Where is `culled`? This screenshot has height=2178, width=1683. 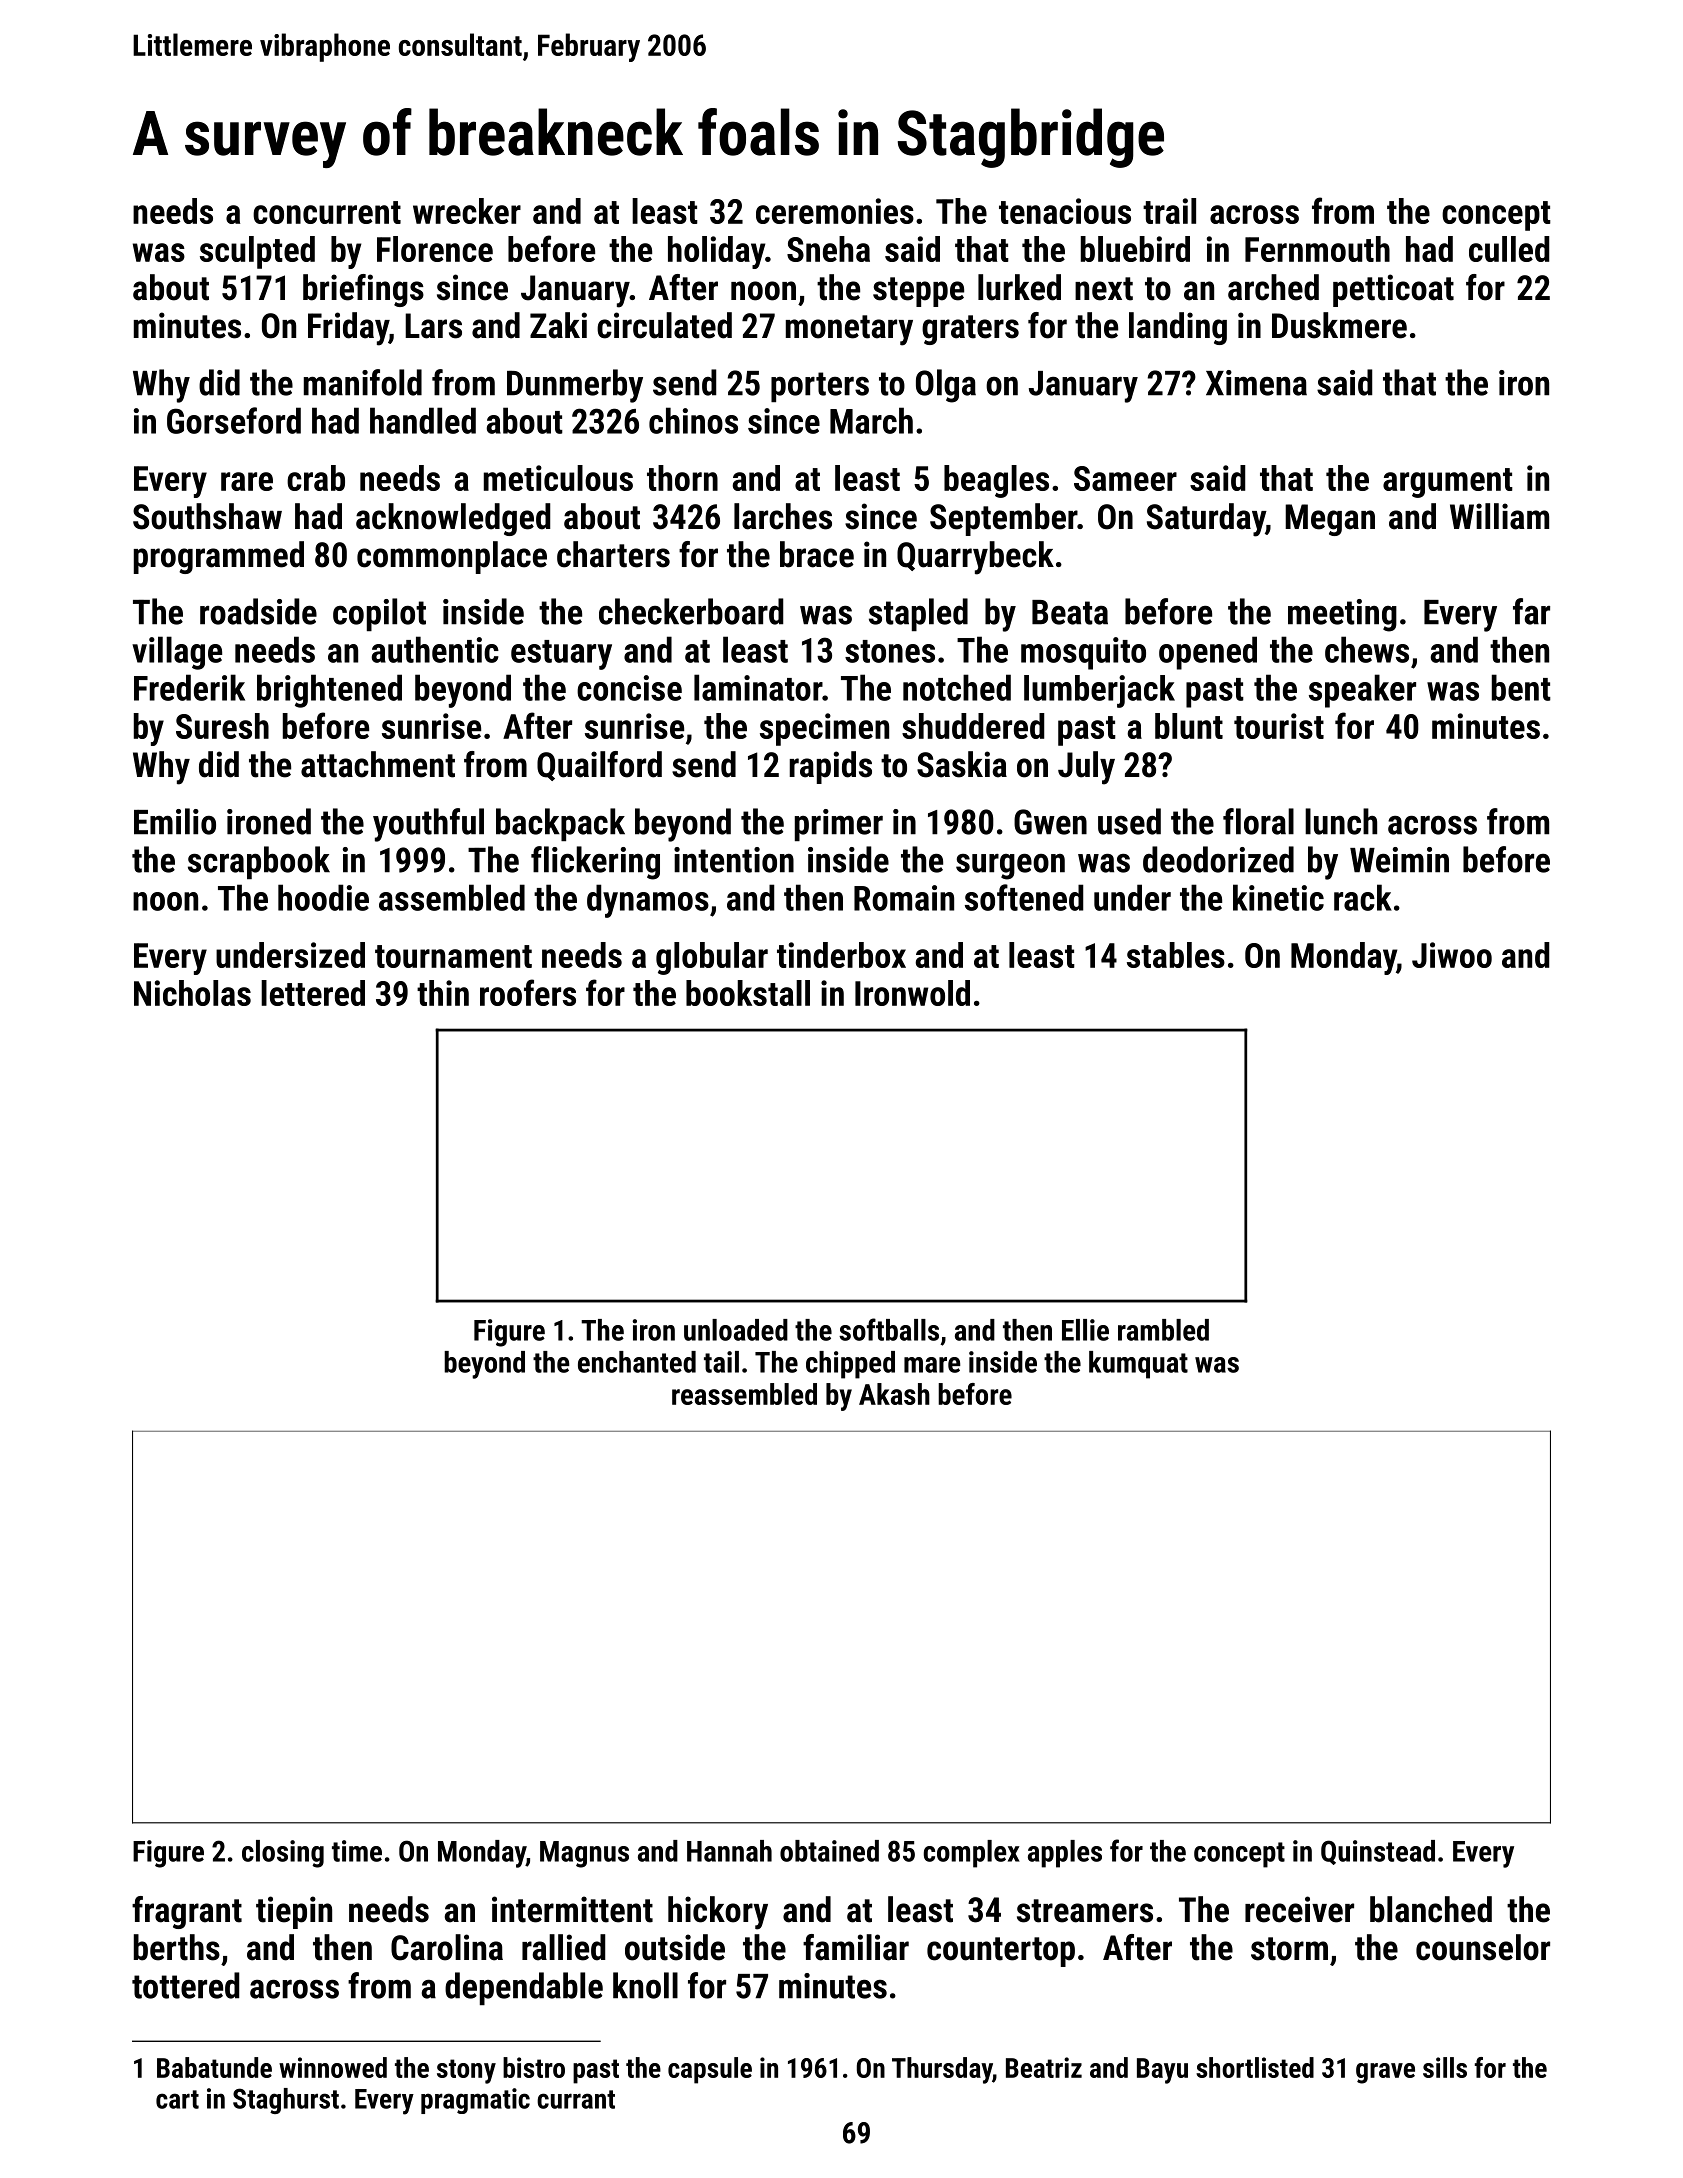 culled is located at coordinates (1509, 249).
